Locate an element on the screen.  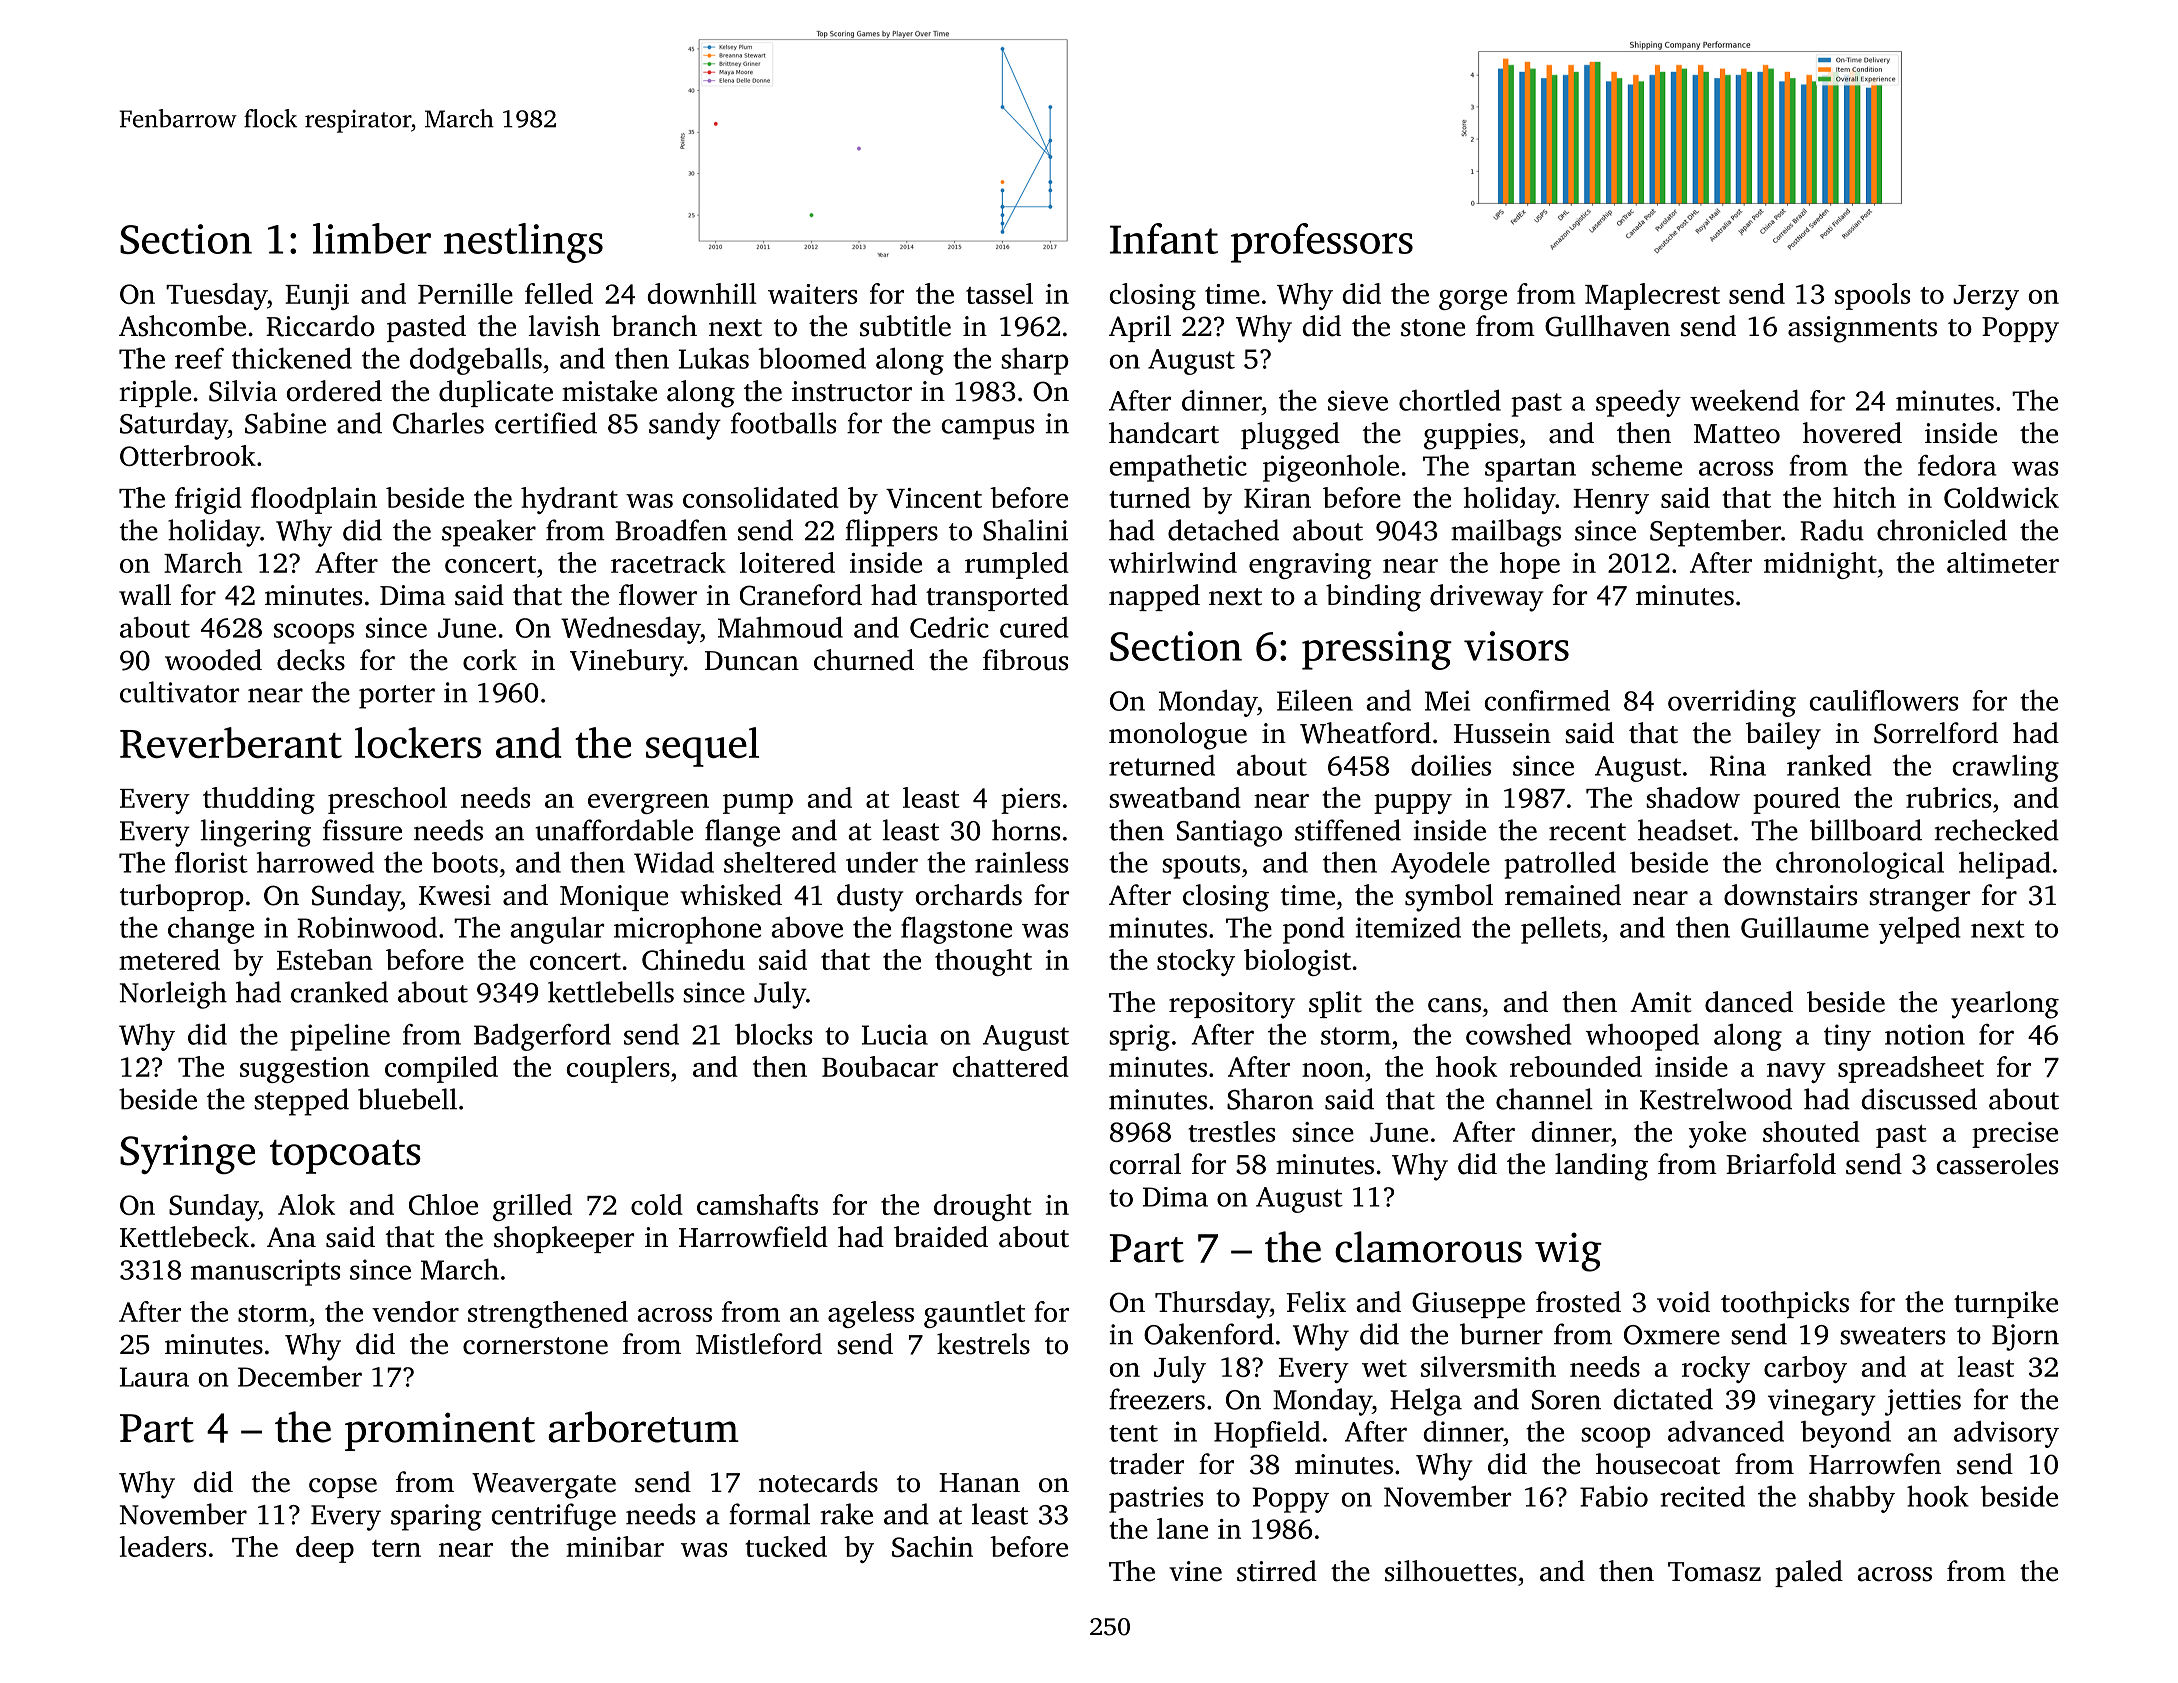
Badgerford is located at coordinates (542, 1037).
